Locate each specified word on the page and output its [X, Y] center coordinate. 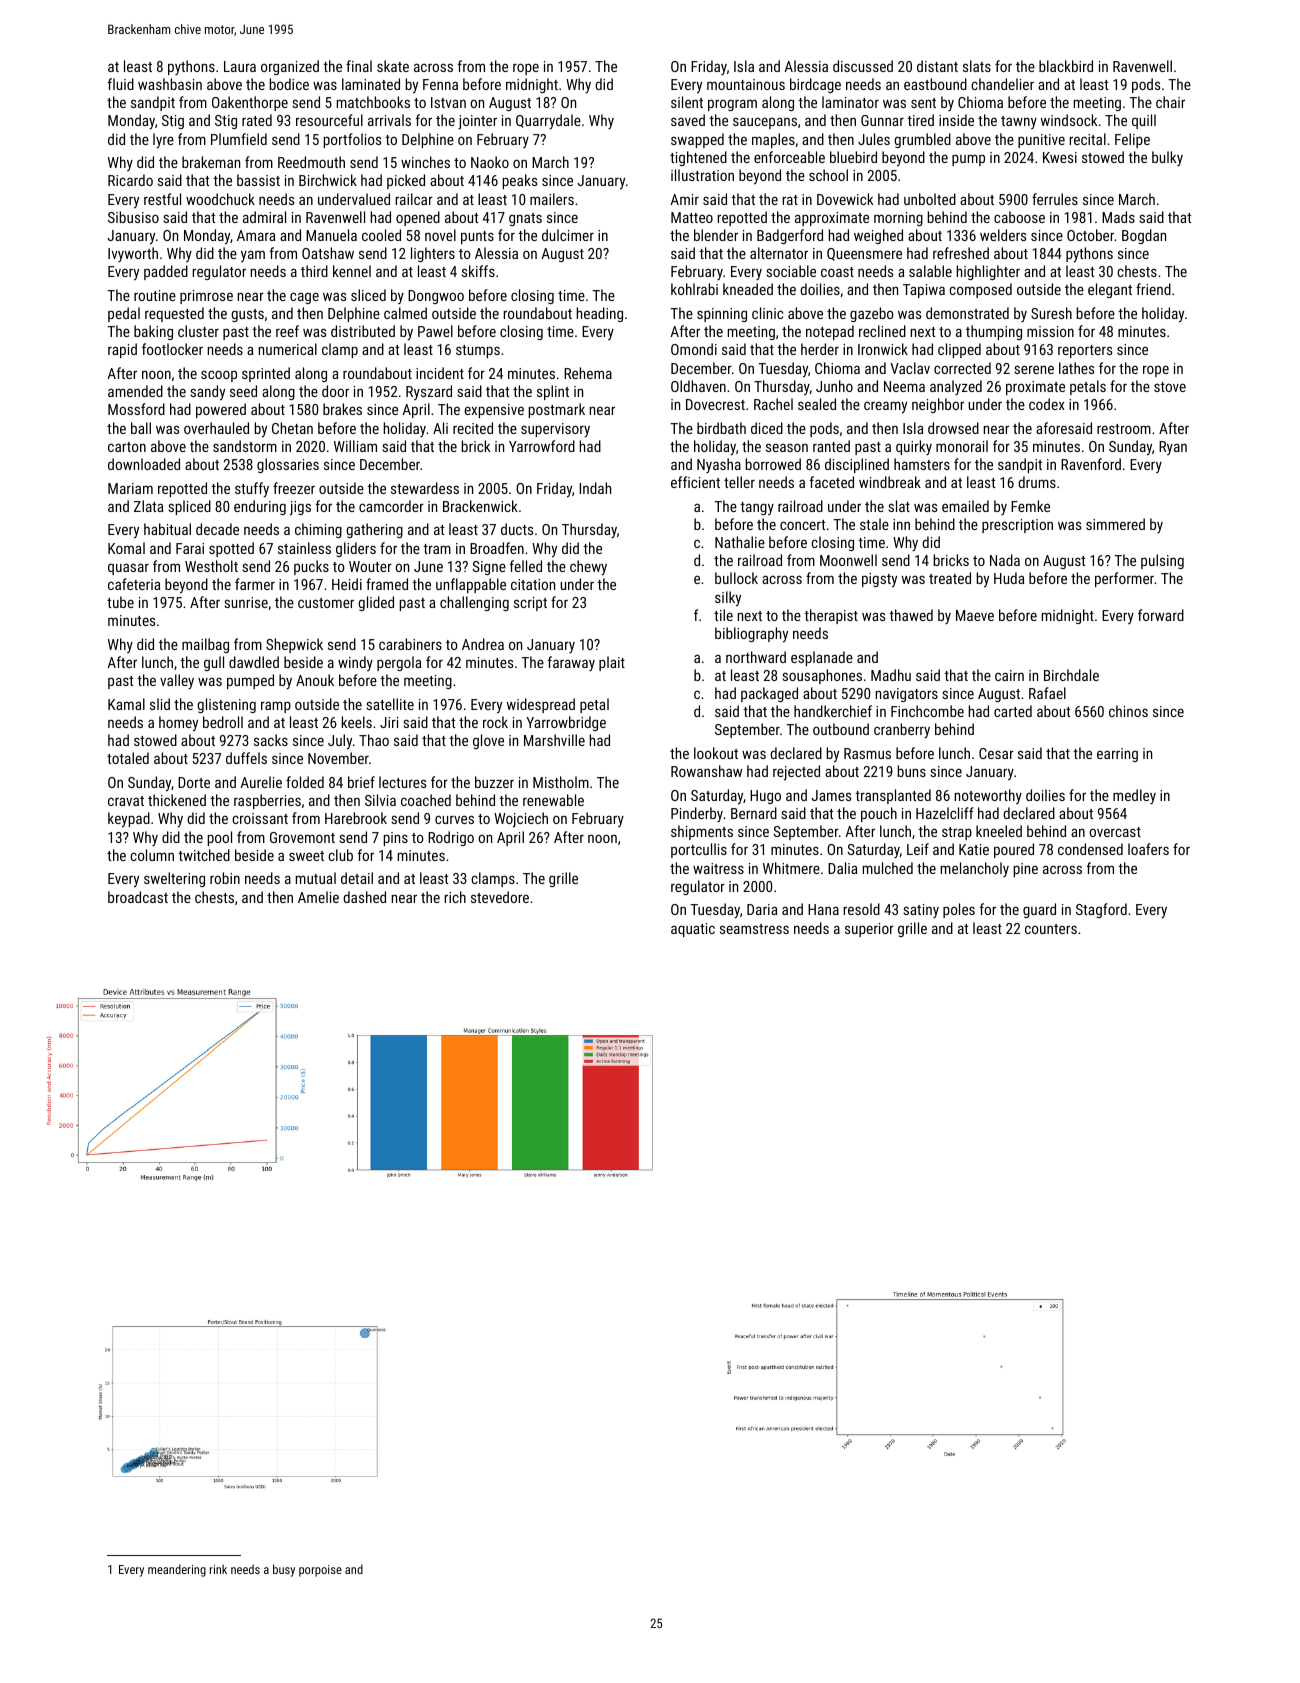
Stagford [1101, 910]
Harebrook [356, 818]
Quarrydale [548, 122]
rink [218, 1569]
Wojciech [521, 820]
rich [455, 897]
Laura [240, 66]
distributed [363, 331]
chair [1170, 102]
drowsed [953, 428]
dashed [364, 897]
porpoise [320, 1571]
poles [959, 910]
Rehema [588, 373]
